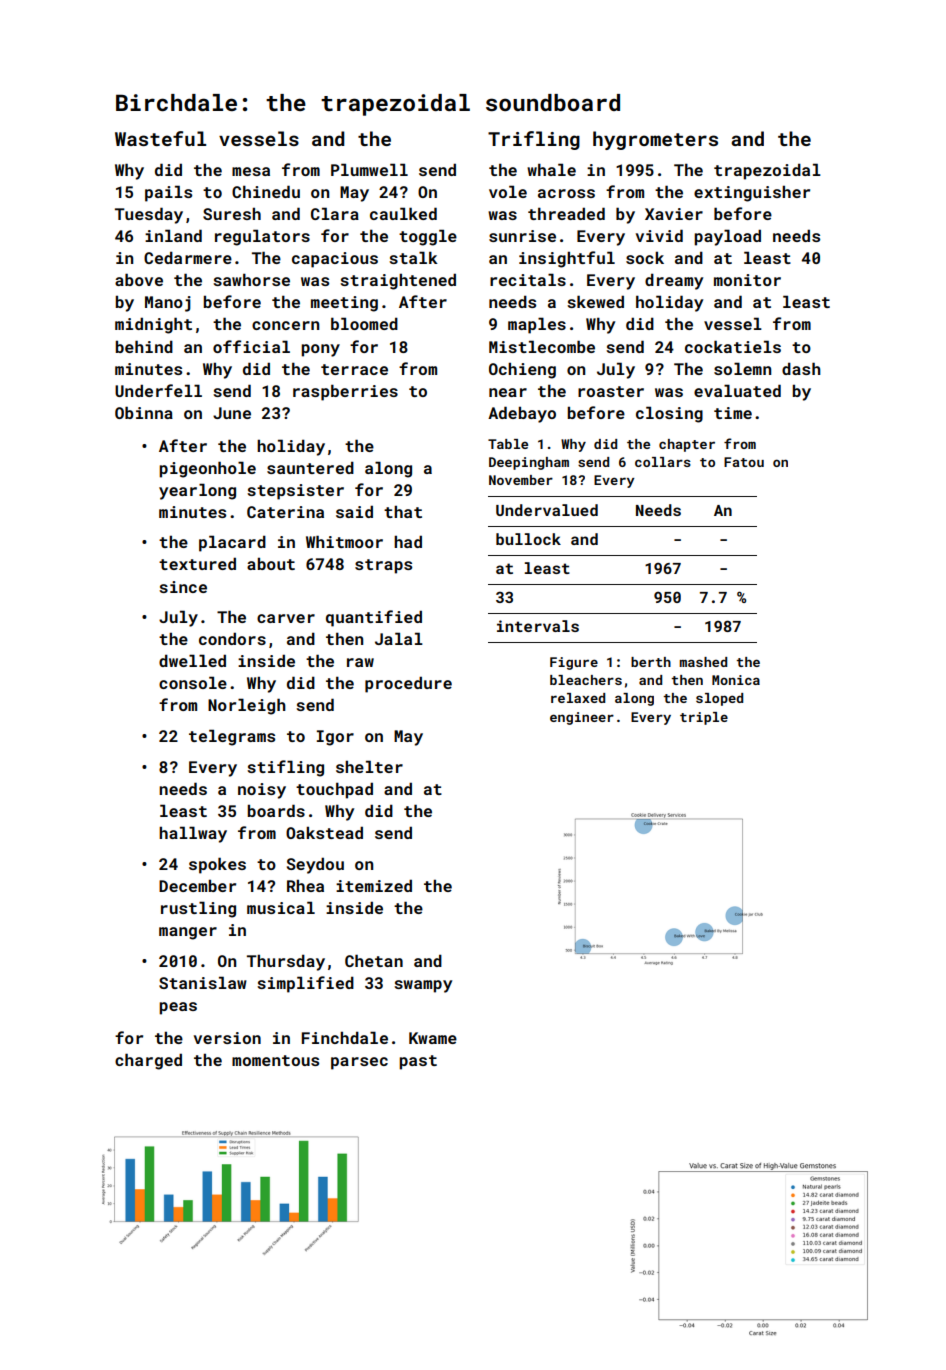 This screenshot has height=1370, width=946. Describe the element at coordinates (148, 1061) in the screenshot. I see `charged` at that location.
